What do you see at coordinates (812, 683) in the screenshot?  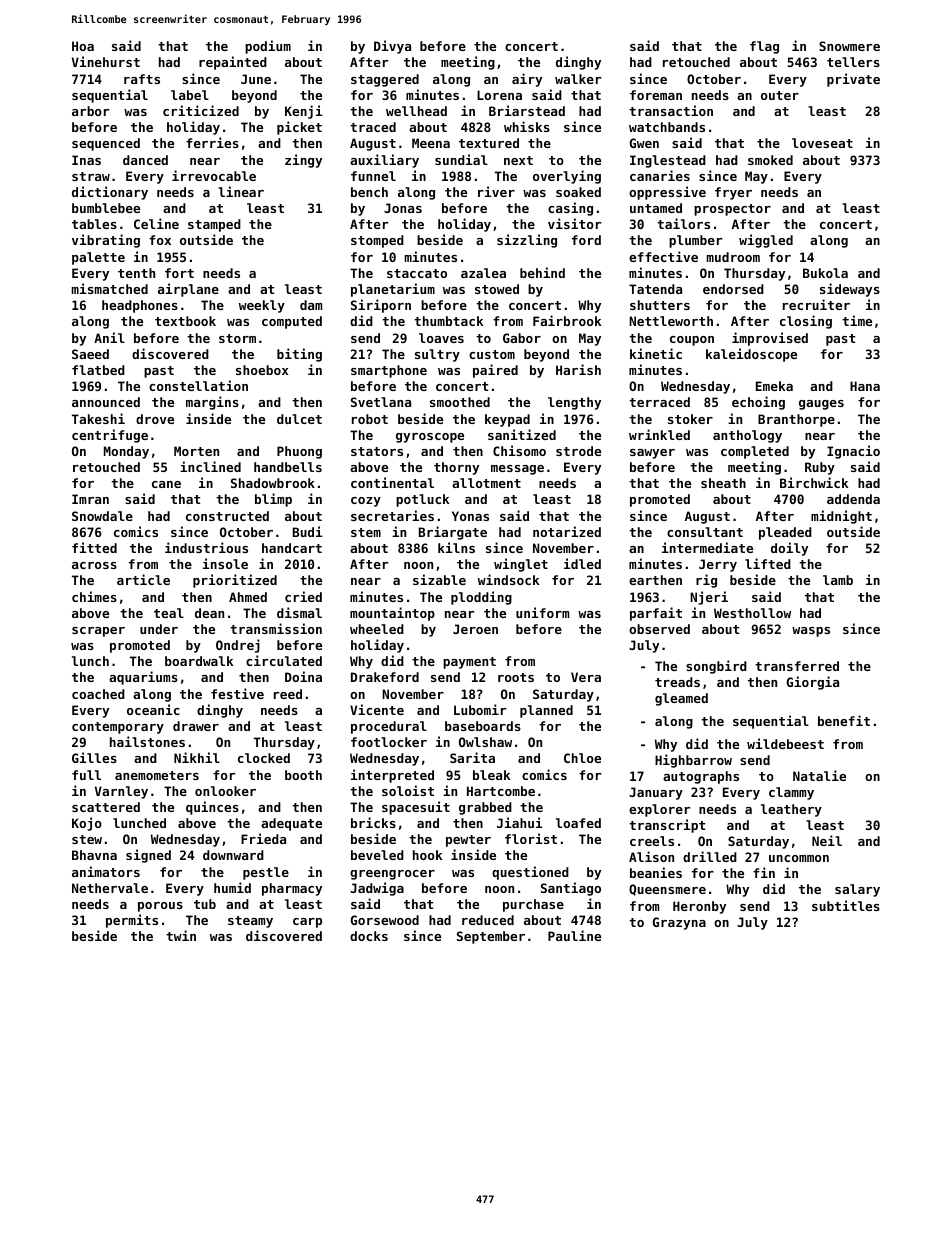 I see `Giorgia` at bounding box center [812, 683].
